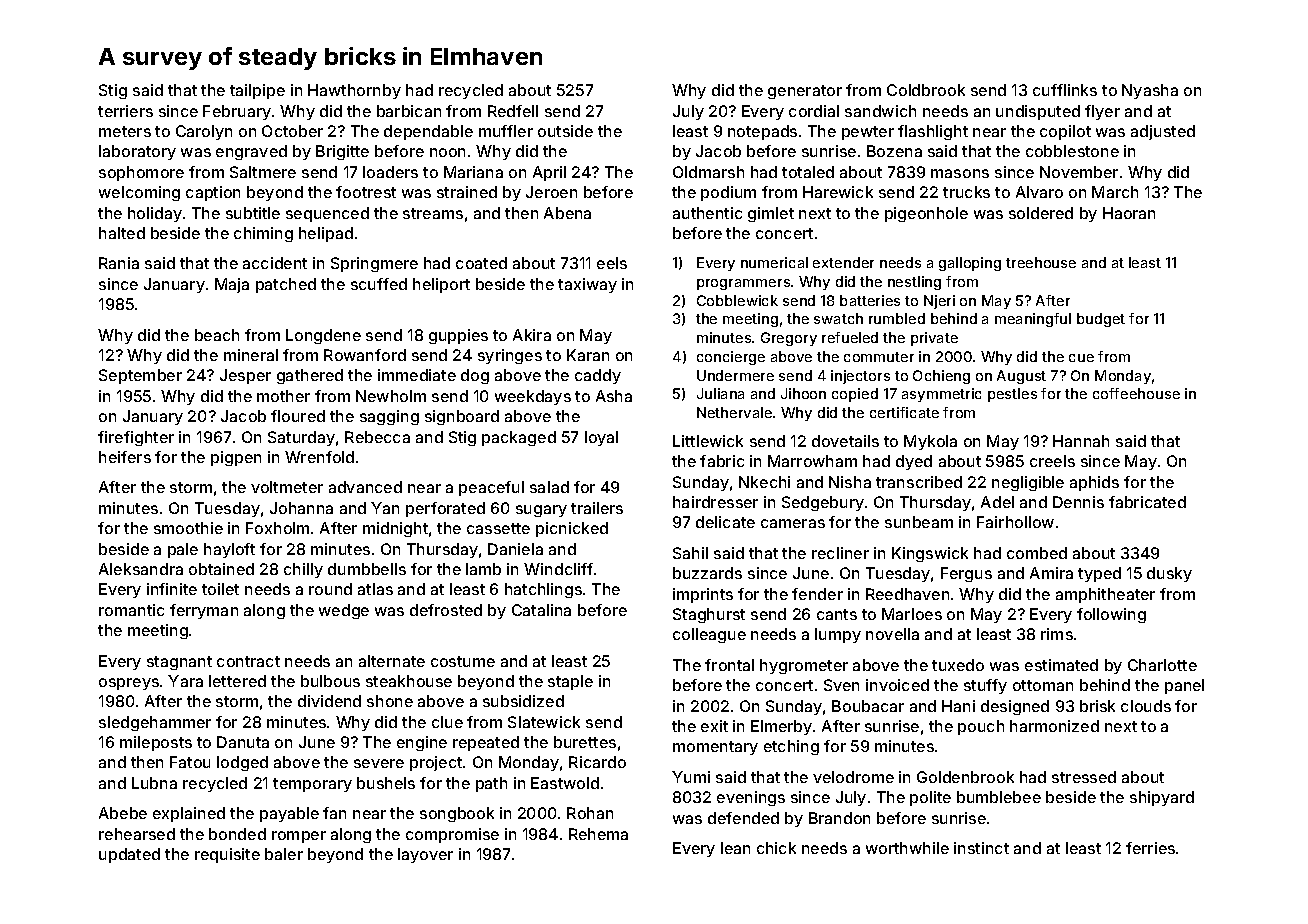  Describe the element at coordinates (221, 569) in the image. I see `obtained` at that location.
